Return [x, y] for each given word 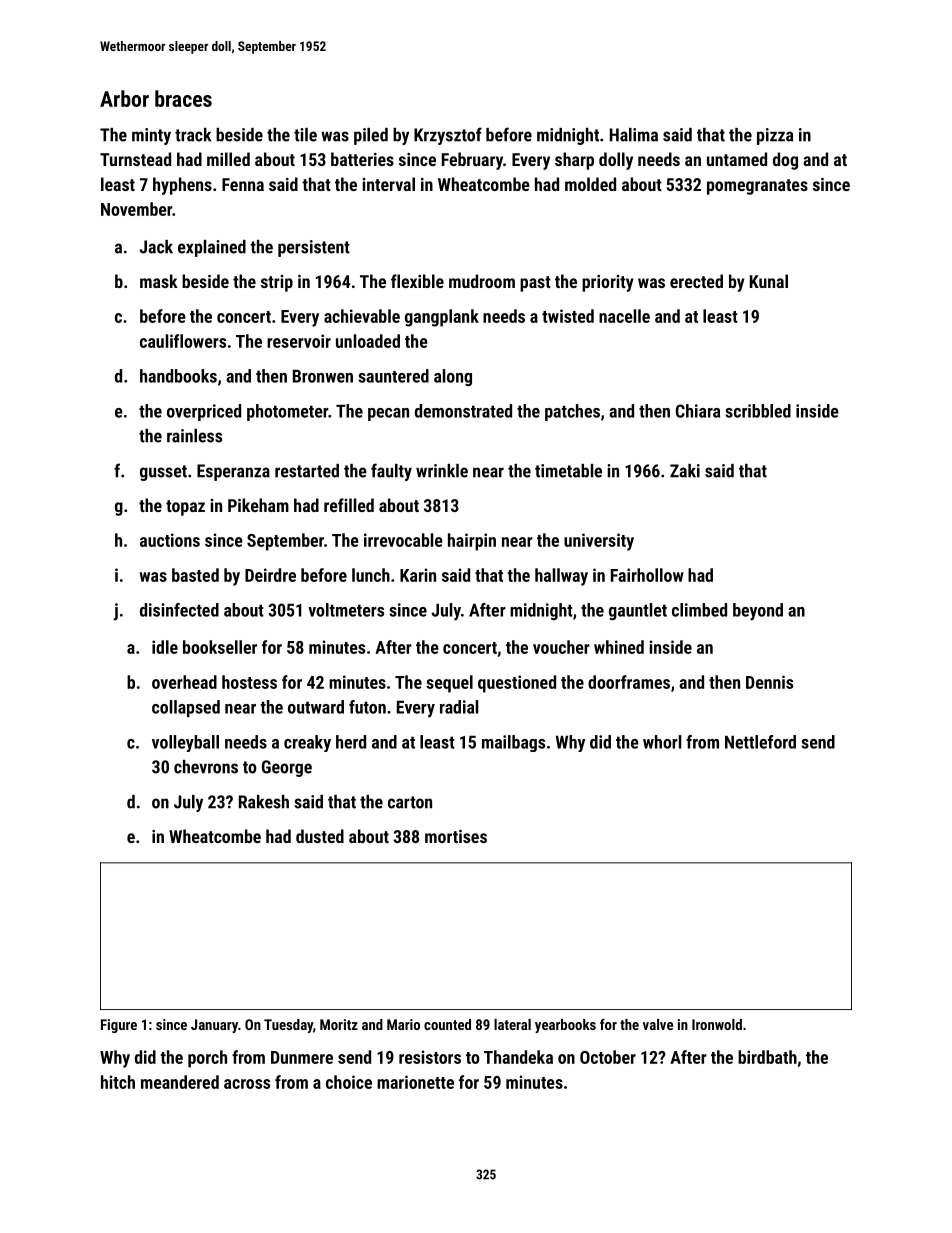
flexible [417, 281]
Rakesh [264, 802]
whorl [662, 742]
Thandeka [518, 1057]
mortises [456, 836]
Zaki [685, 471]
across [247, 1084]
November [136, 209]
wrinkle [442, 471]
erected [696, 281]
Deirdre [270, 575]
